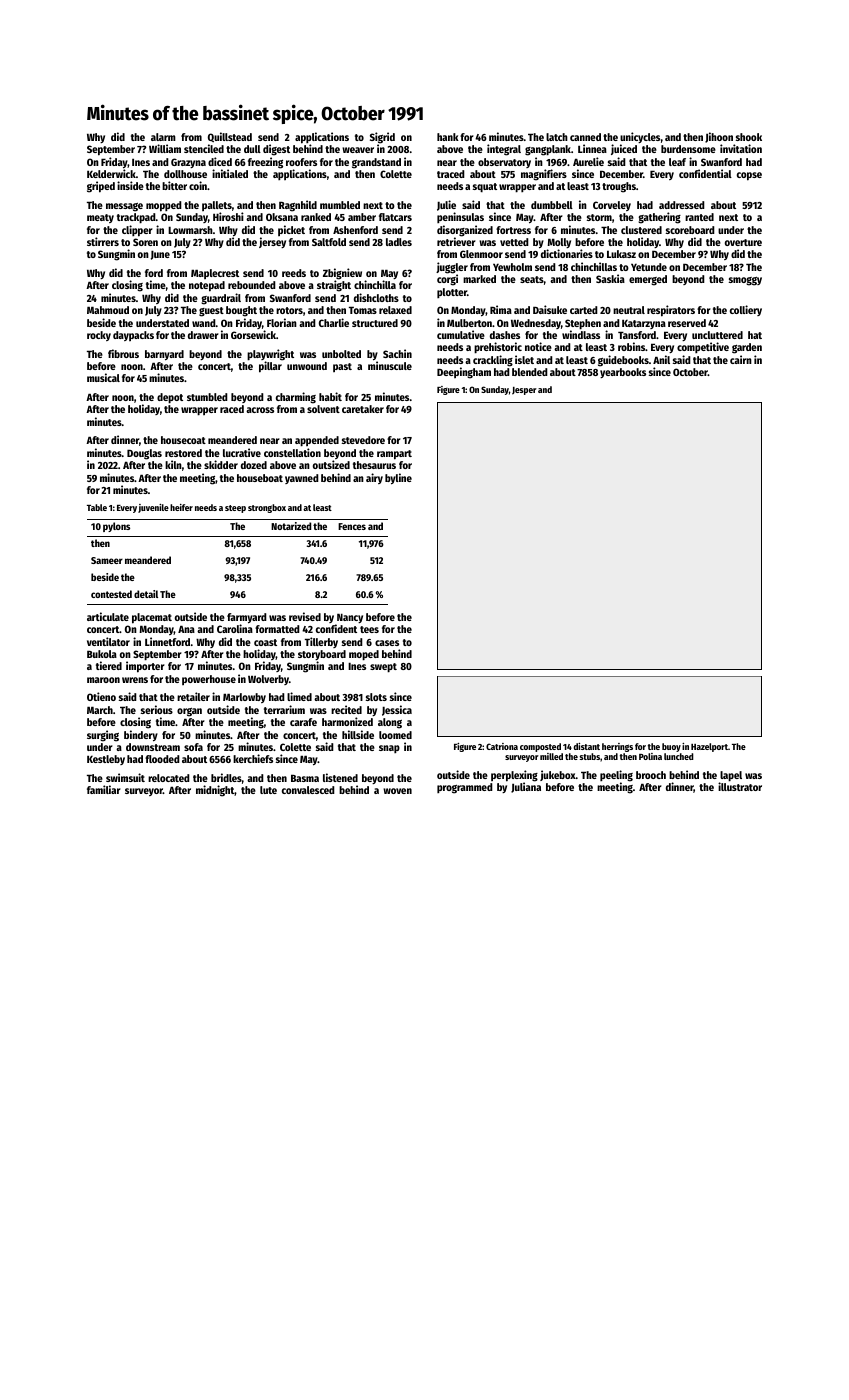 This page has width=849, height=1400. What do you see at coordinates (585, 137) in the page?
I see `canned` at bounding box center [585, 137].
